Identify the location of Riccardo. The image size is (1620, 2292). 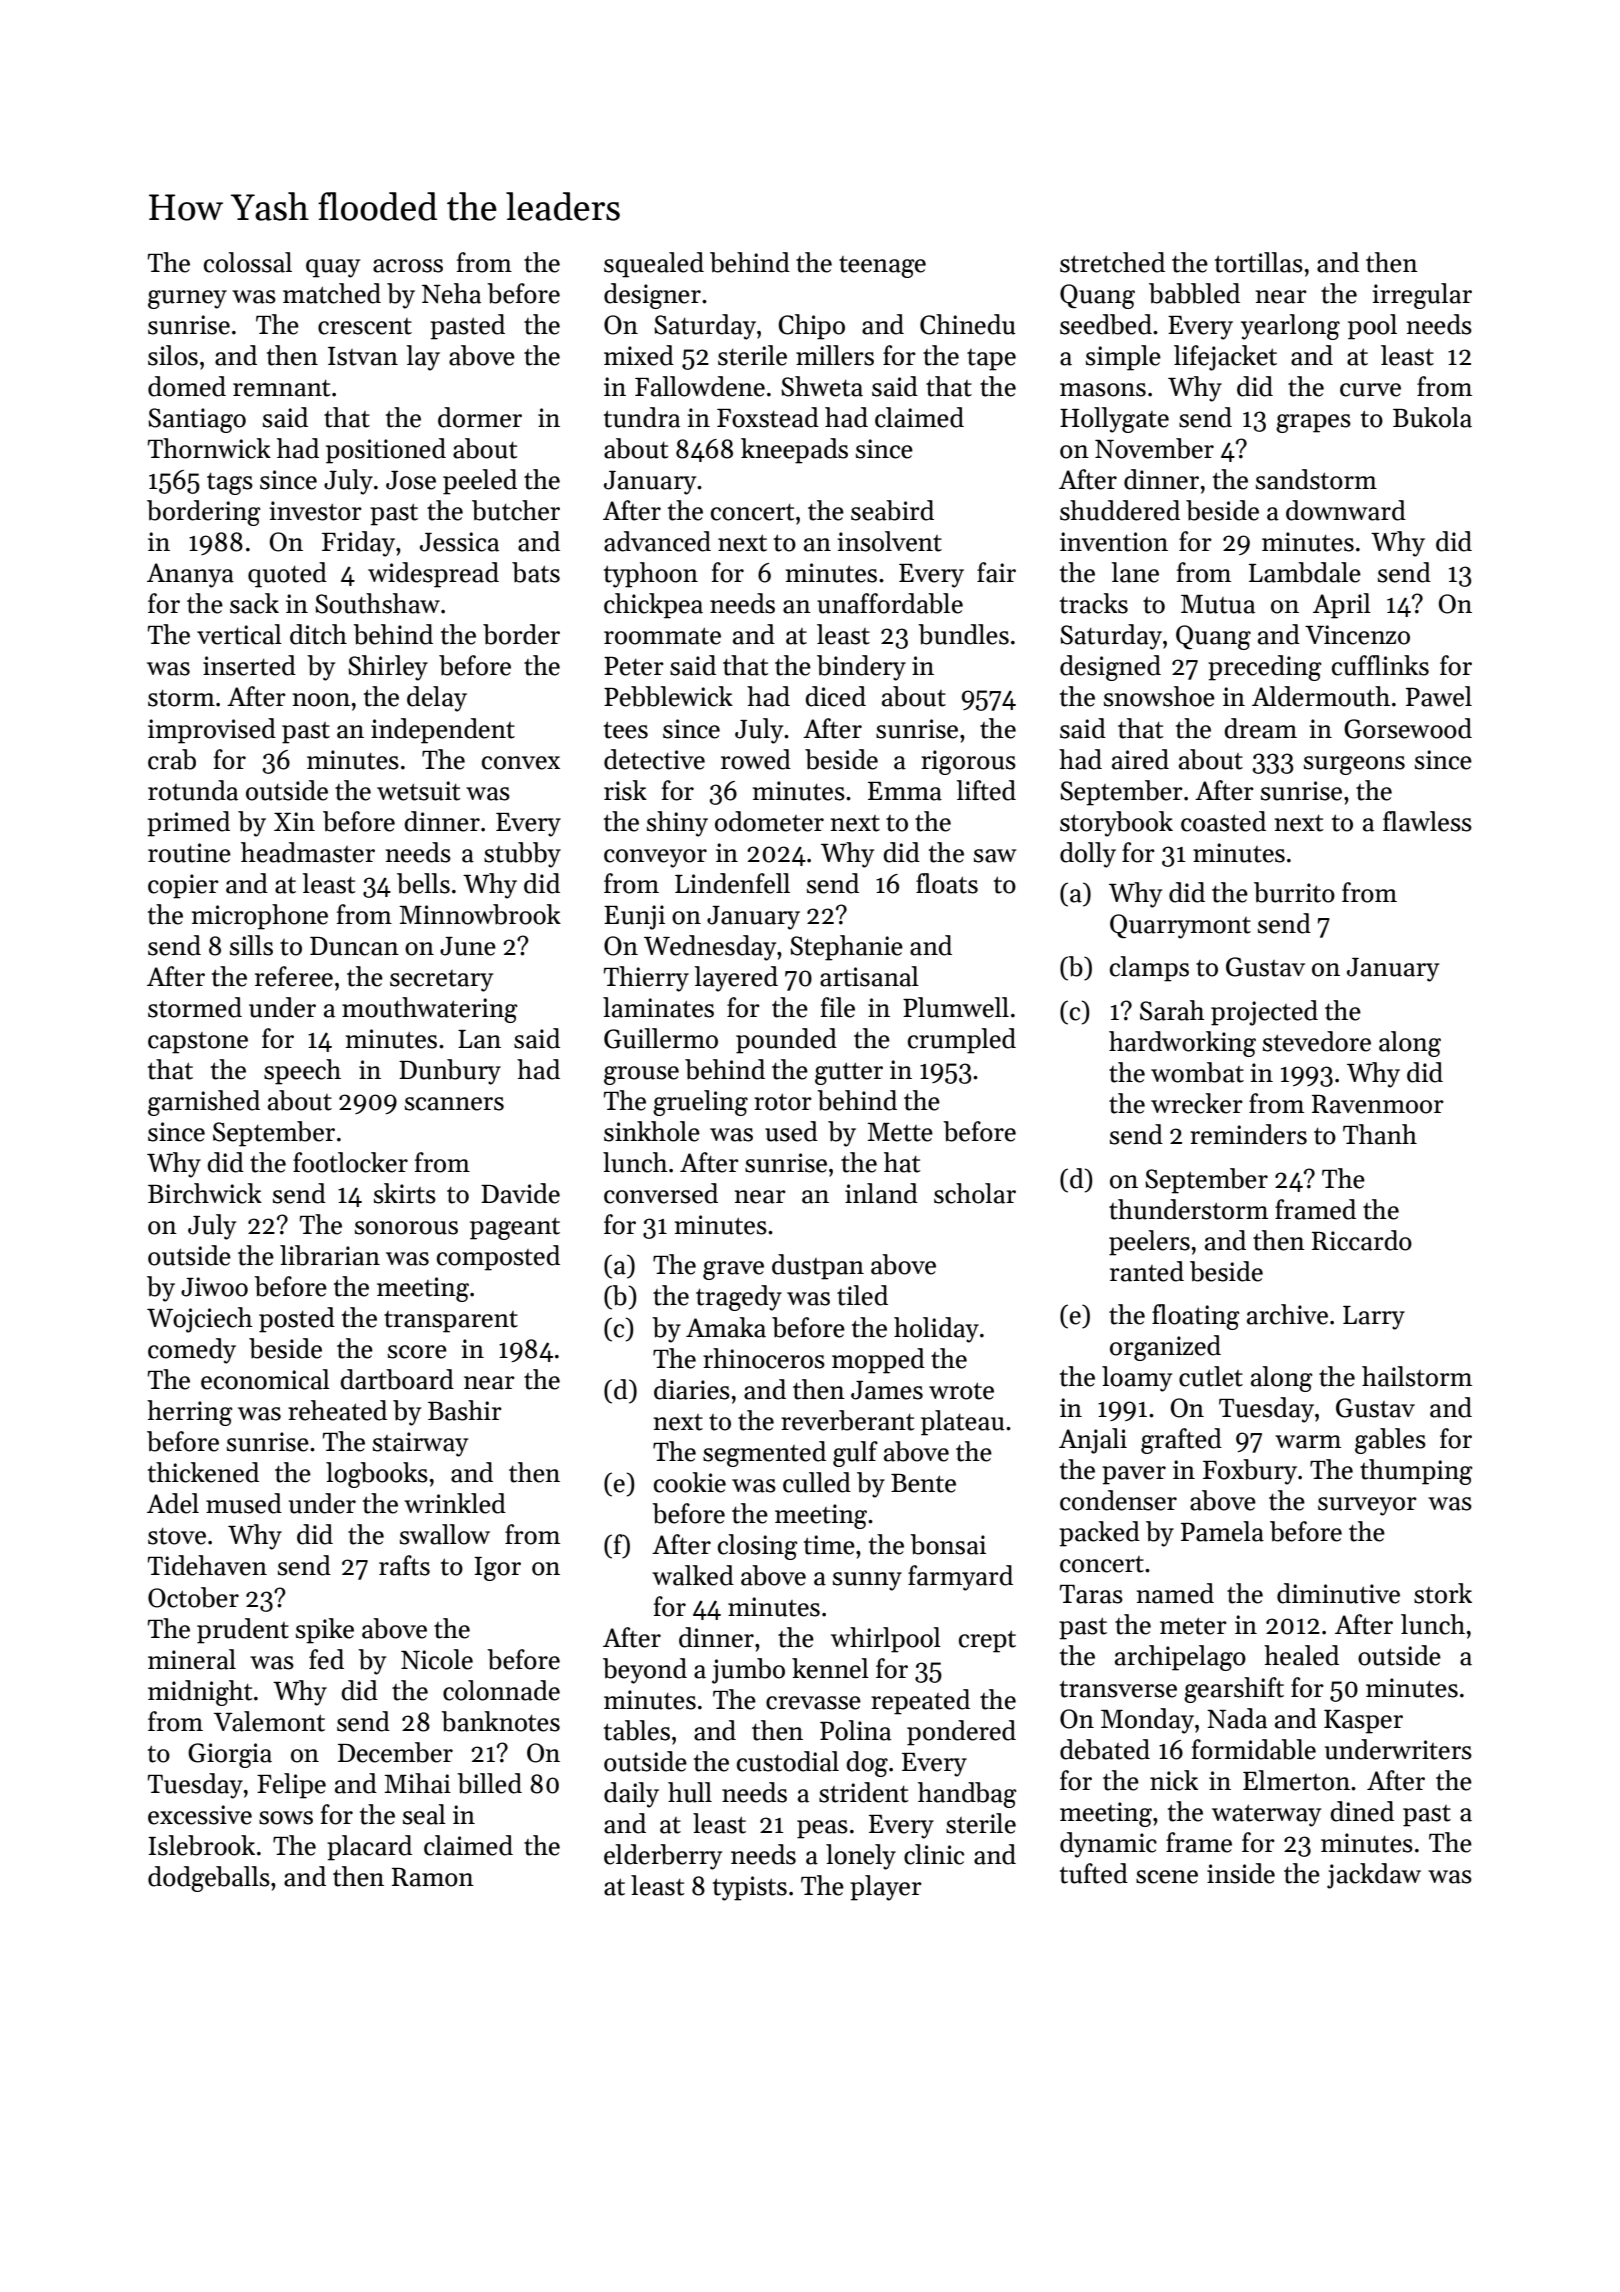
(1362, 1240).
